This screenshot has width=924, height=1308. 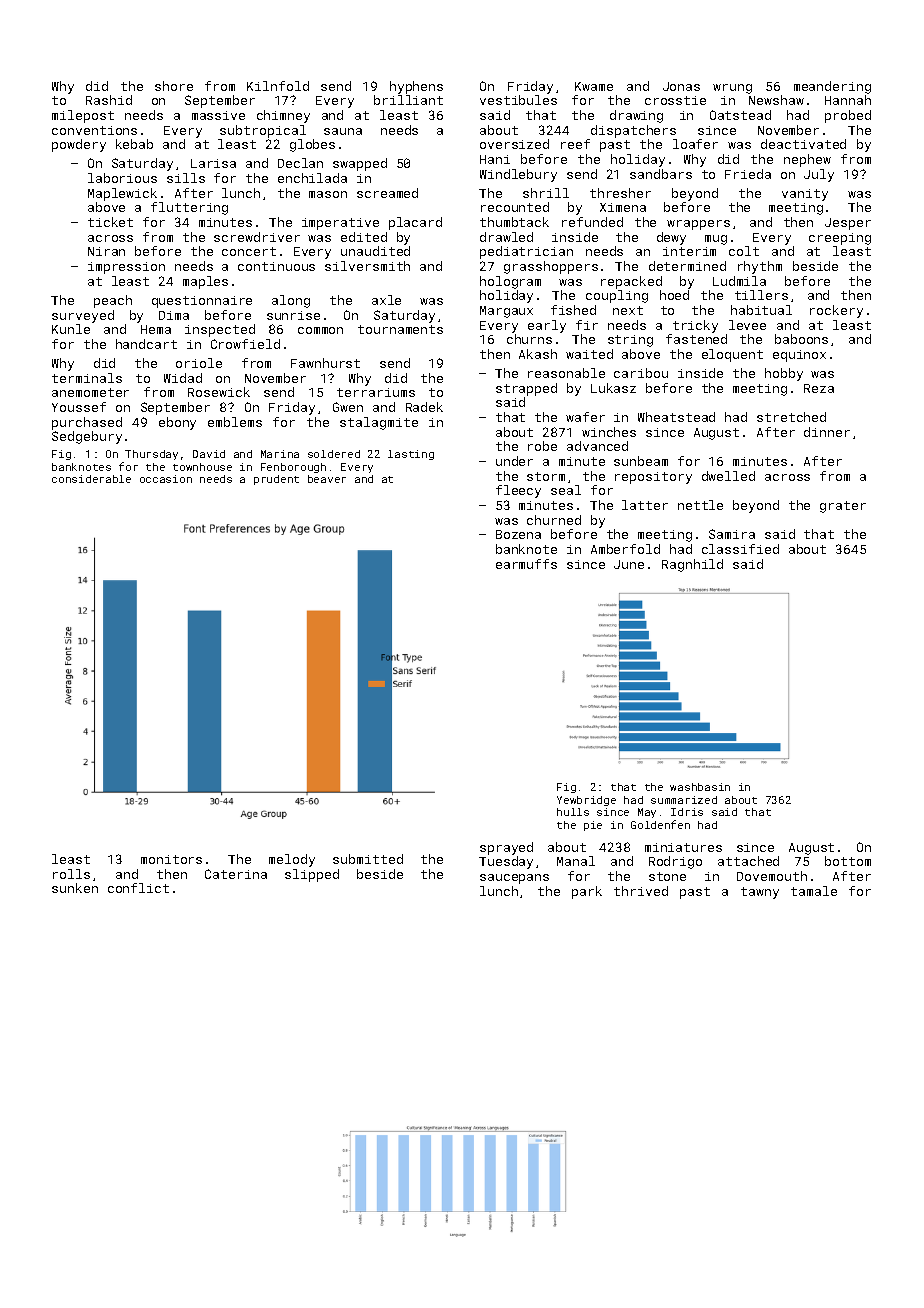 What do you see at coordinates (620, 193) in the screenshot?
I see `thresher` at bounding box center [620, 193].
